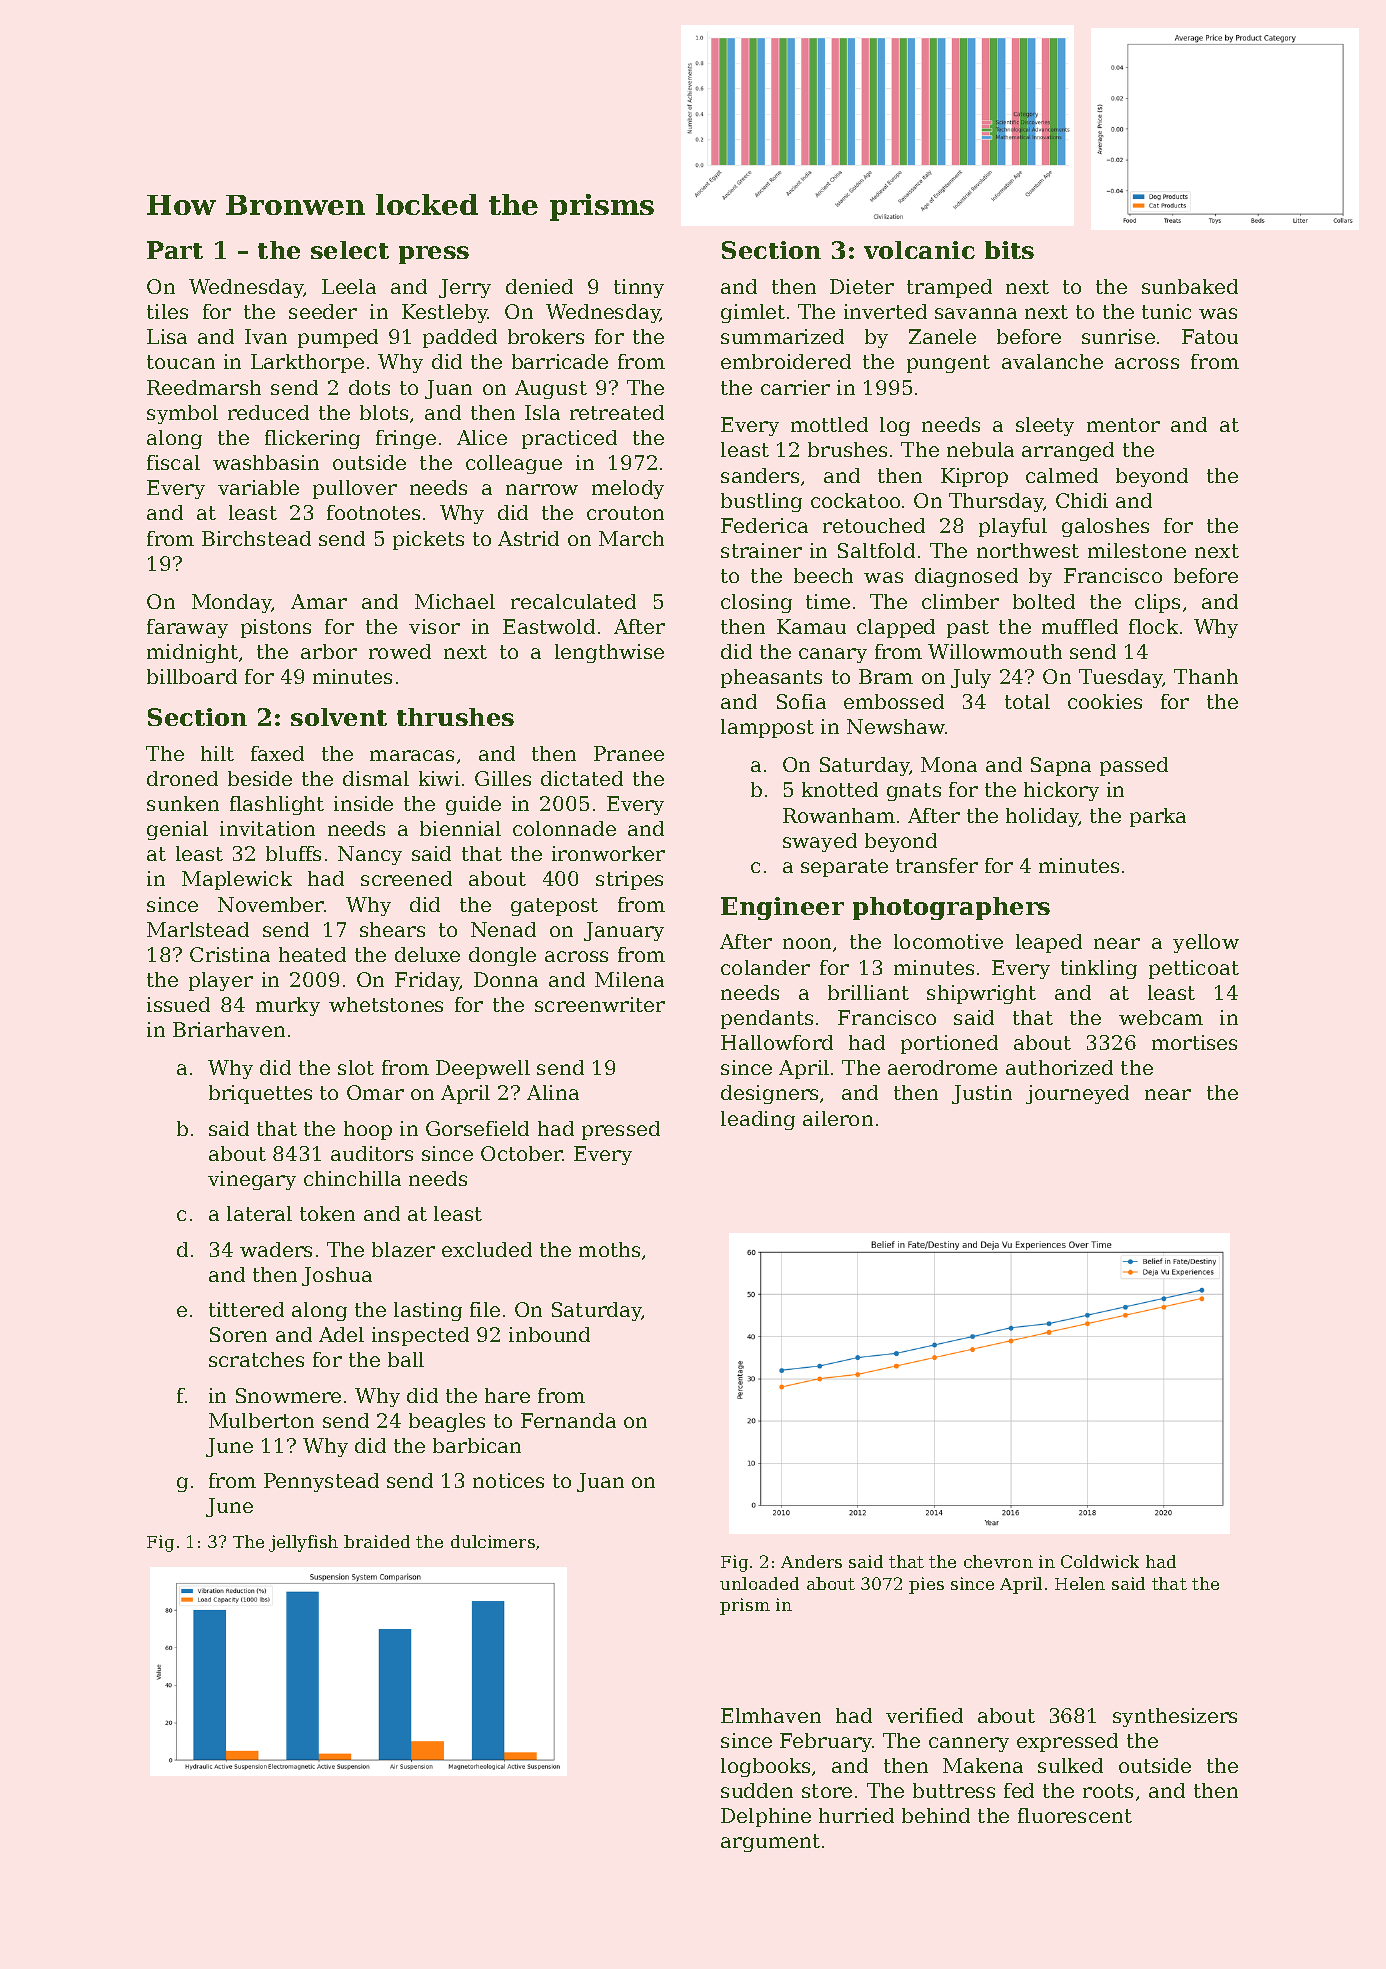 The image size is (1386, 1969). Describe the element at coordinates (182, 778) in the screenshot. I see `droned` at that location.
